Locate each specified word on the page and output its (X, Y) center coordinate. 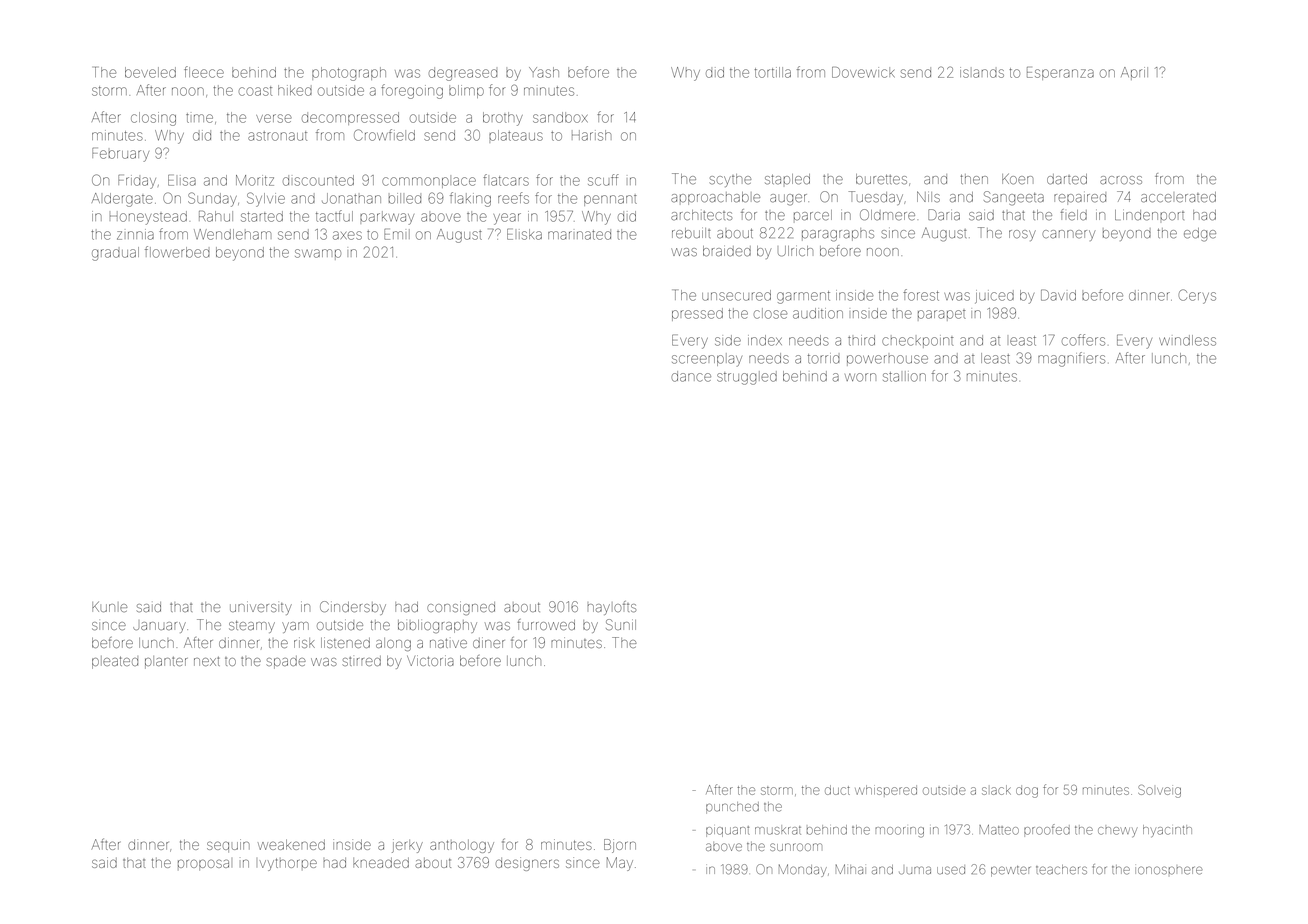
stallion (904, 376)
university (261, 608)
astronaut (277, 136)
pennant (610, 200)
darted (1067, 179)
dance (691, 376)
